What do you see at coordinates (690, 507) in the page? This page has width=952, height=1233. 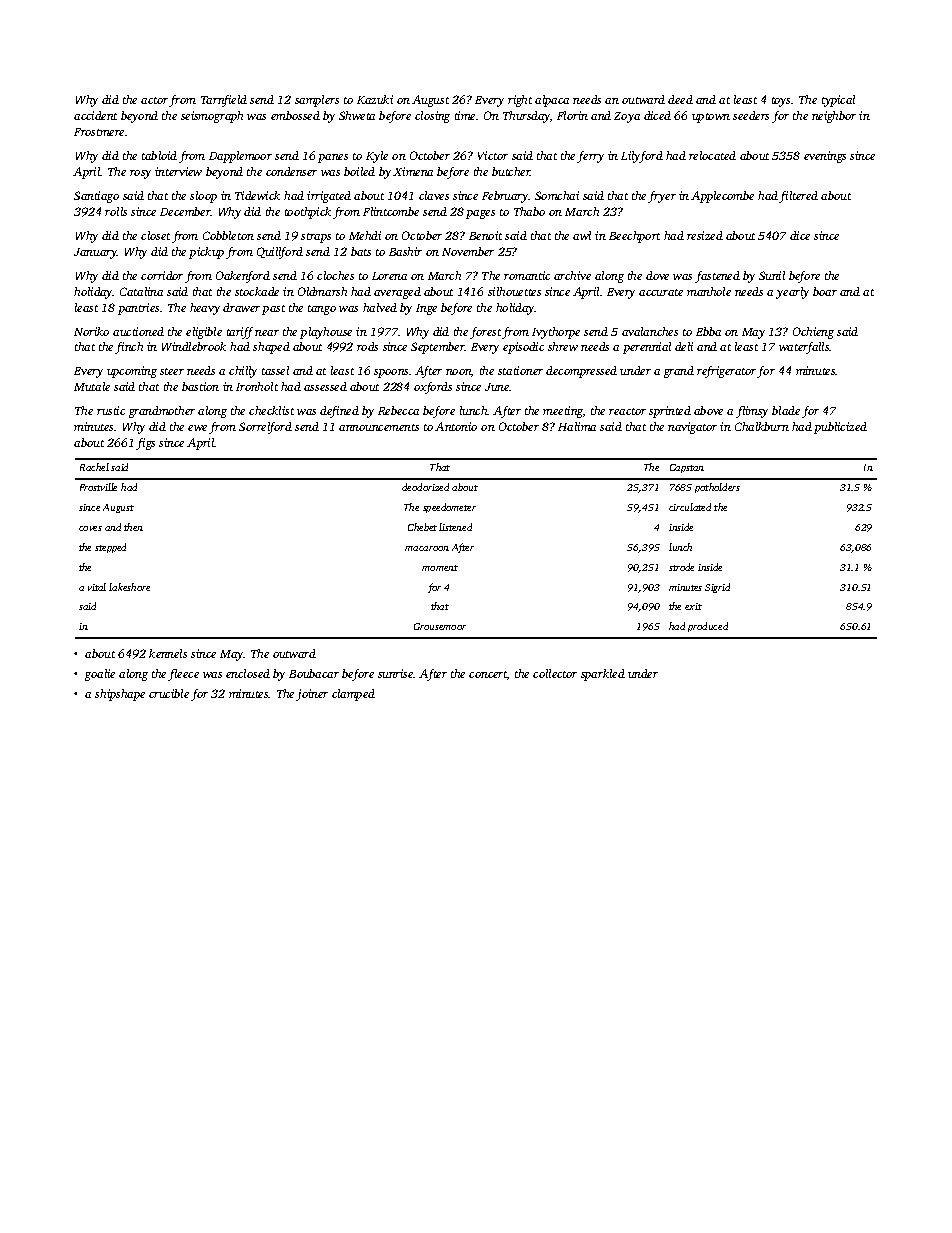 I see `circulated` at bounding box center [690, 507].
